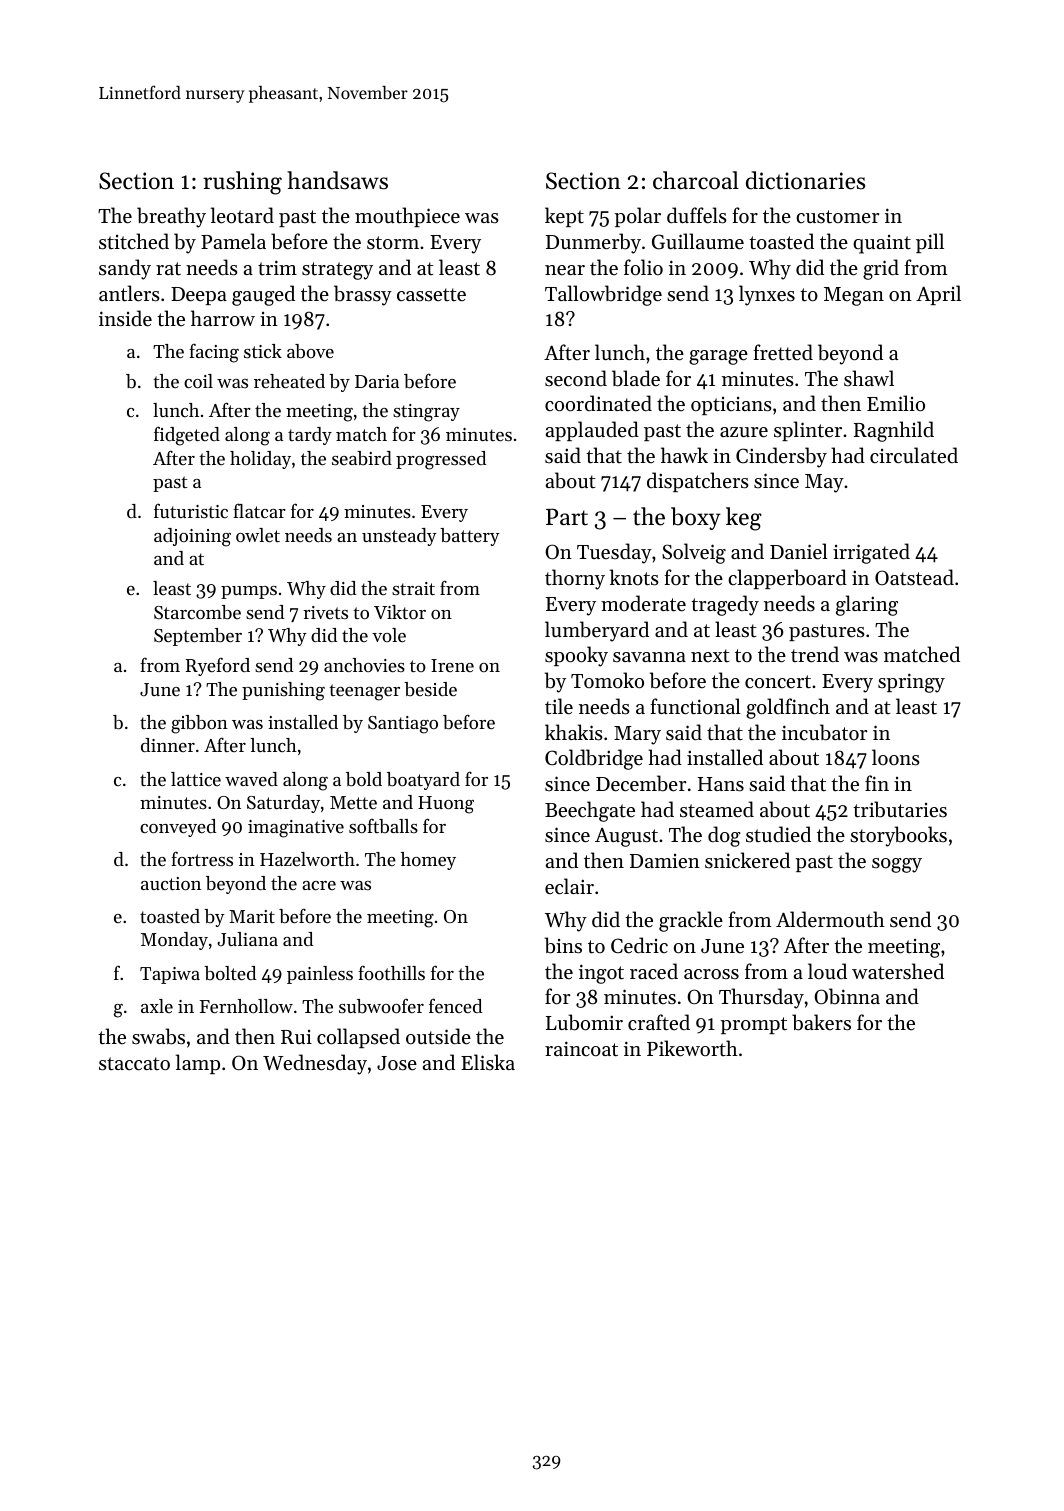 This page has height=1511, width=1064. Describe the element at coordinates (400, 612) in the page. I see `Viktor` at that location.
